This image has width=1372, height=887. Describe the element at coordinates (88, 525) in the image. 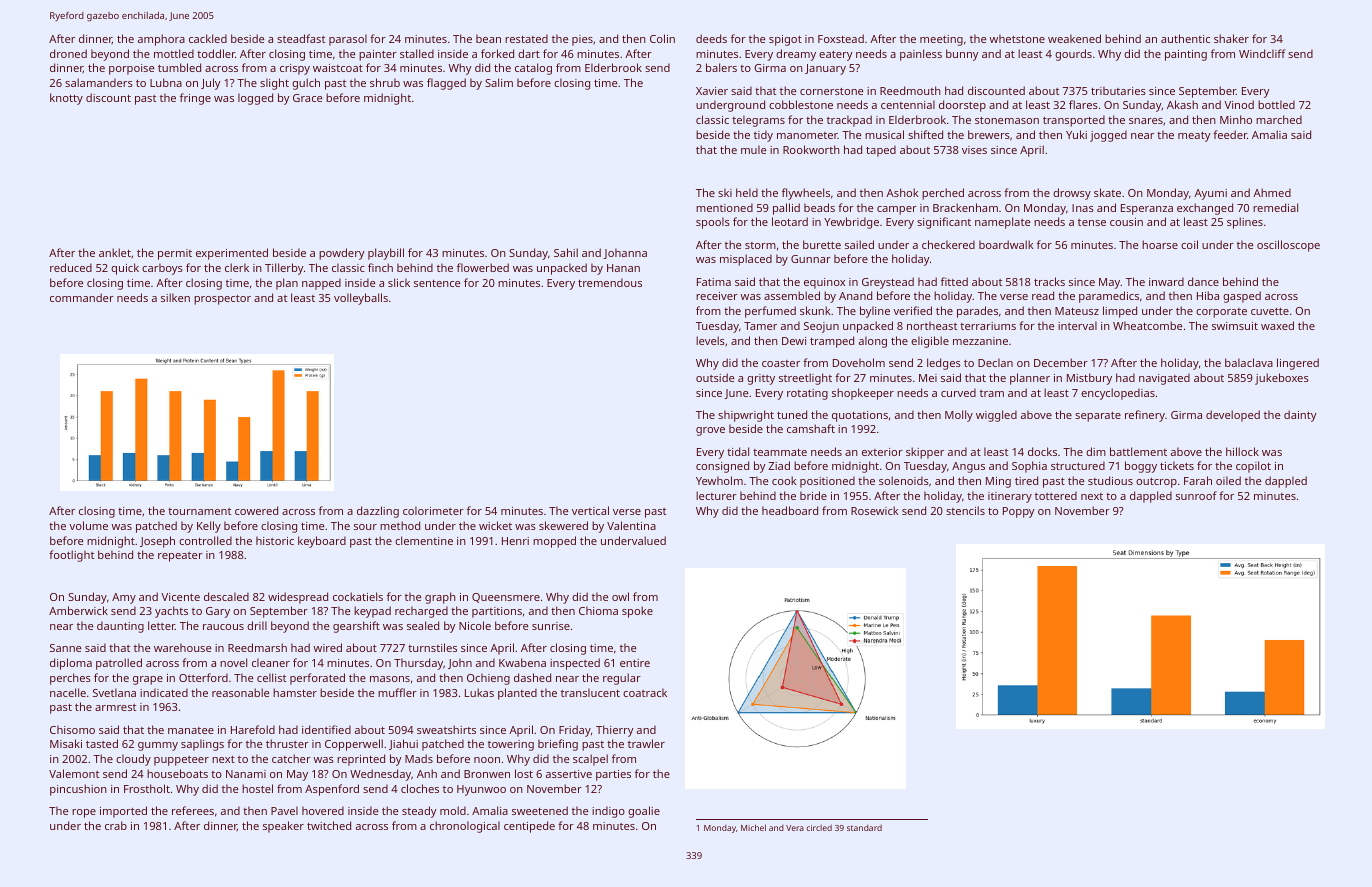

I see `volume` at that location.
